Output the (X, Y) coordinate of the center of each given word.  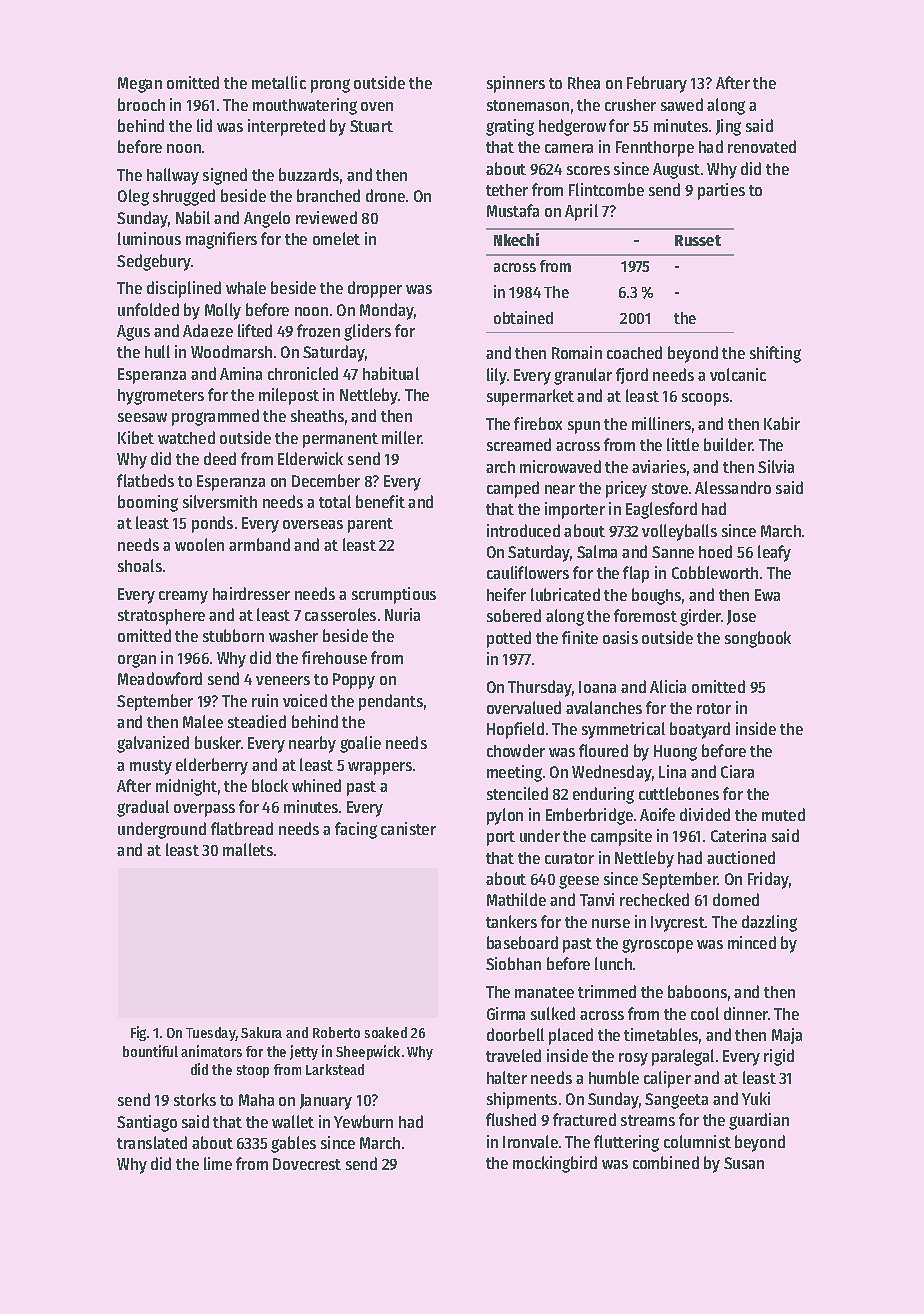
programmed (215, 417)
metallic (279, 82)
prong (330, 86)
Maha (256, 1100)
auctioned (741, 857)
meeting (514, 773)
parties (721, 191)
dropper (375, 289)
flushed (511, 1119)
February (657, 84)
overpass (204, 810)
